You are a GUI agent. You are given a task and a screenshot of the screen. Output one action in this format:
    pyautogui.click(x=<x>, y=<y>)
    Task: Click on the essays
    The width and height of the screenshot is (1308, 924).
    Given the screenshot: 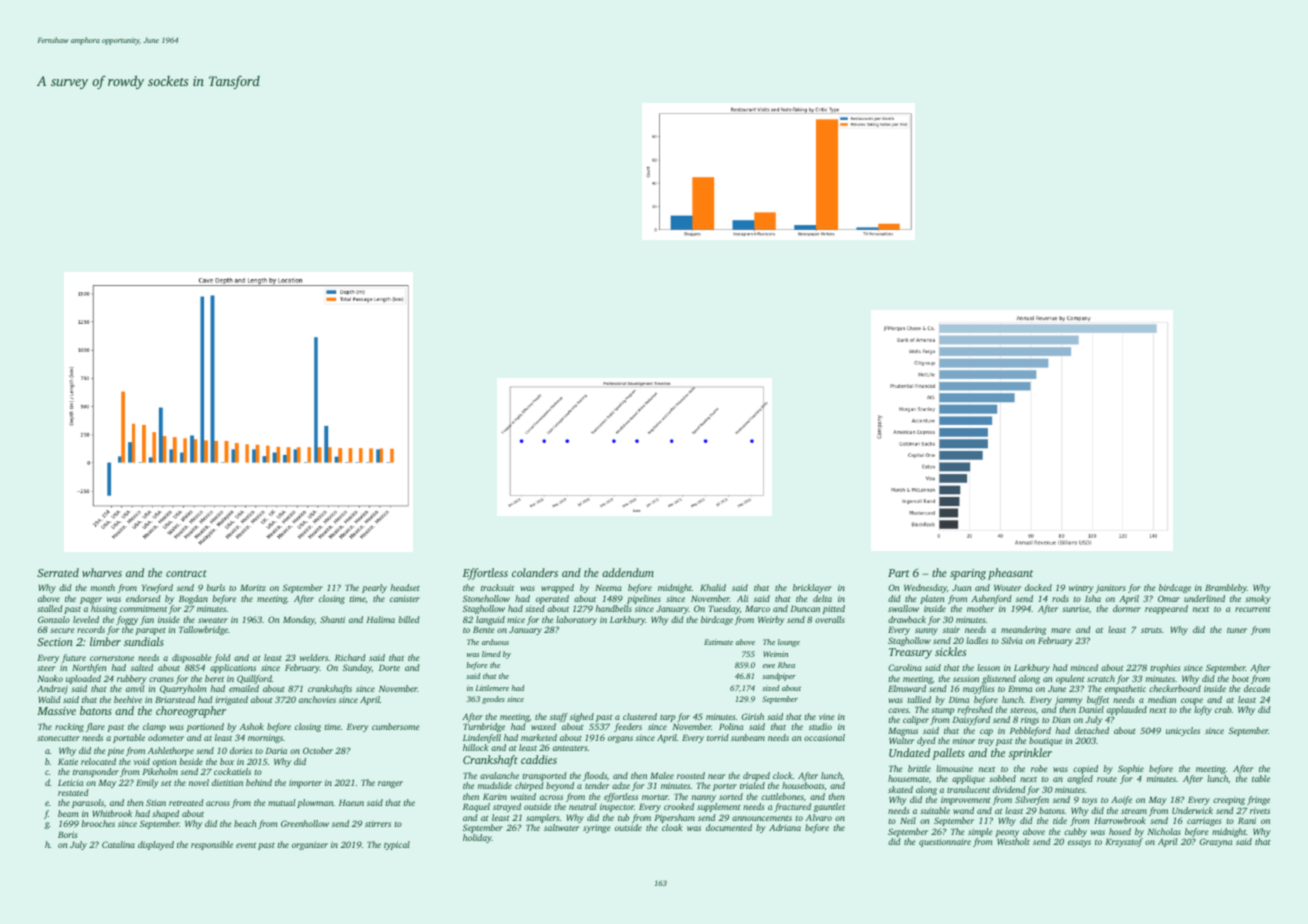 What is the action you would take?
    pyautogui.click(x=1079, y=843)
